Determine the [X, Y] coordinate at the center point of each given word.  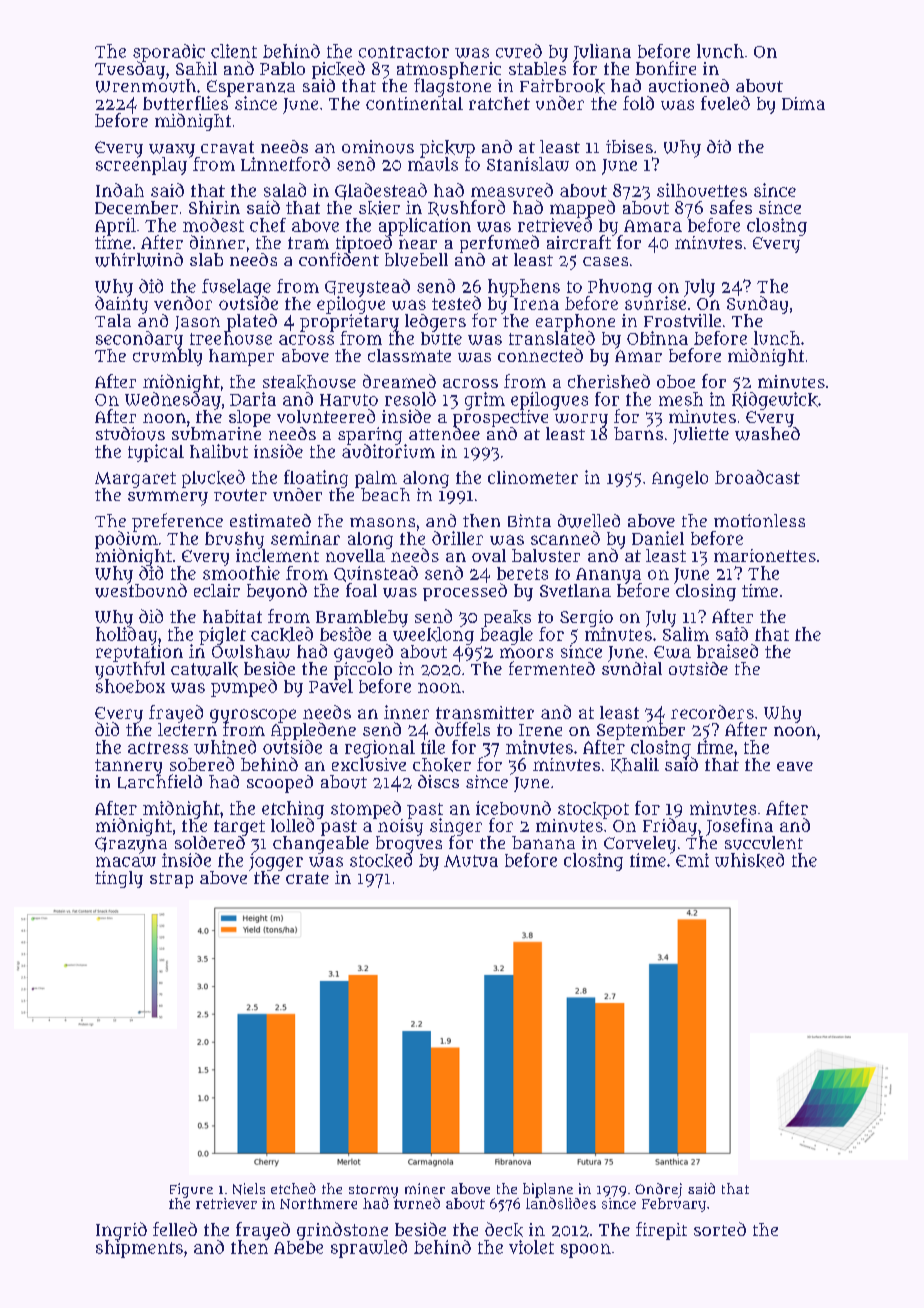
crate [307, 878]
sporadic [169, 52]
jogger [276, 862]
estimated [270, 520]
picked [338, 70]
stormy [373, 1191]
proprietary [349, 322]
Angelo [680, 479]
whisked [749, 860]
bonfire [666, 68]
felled [175, 1229]
